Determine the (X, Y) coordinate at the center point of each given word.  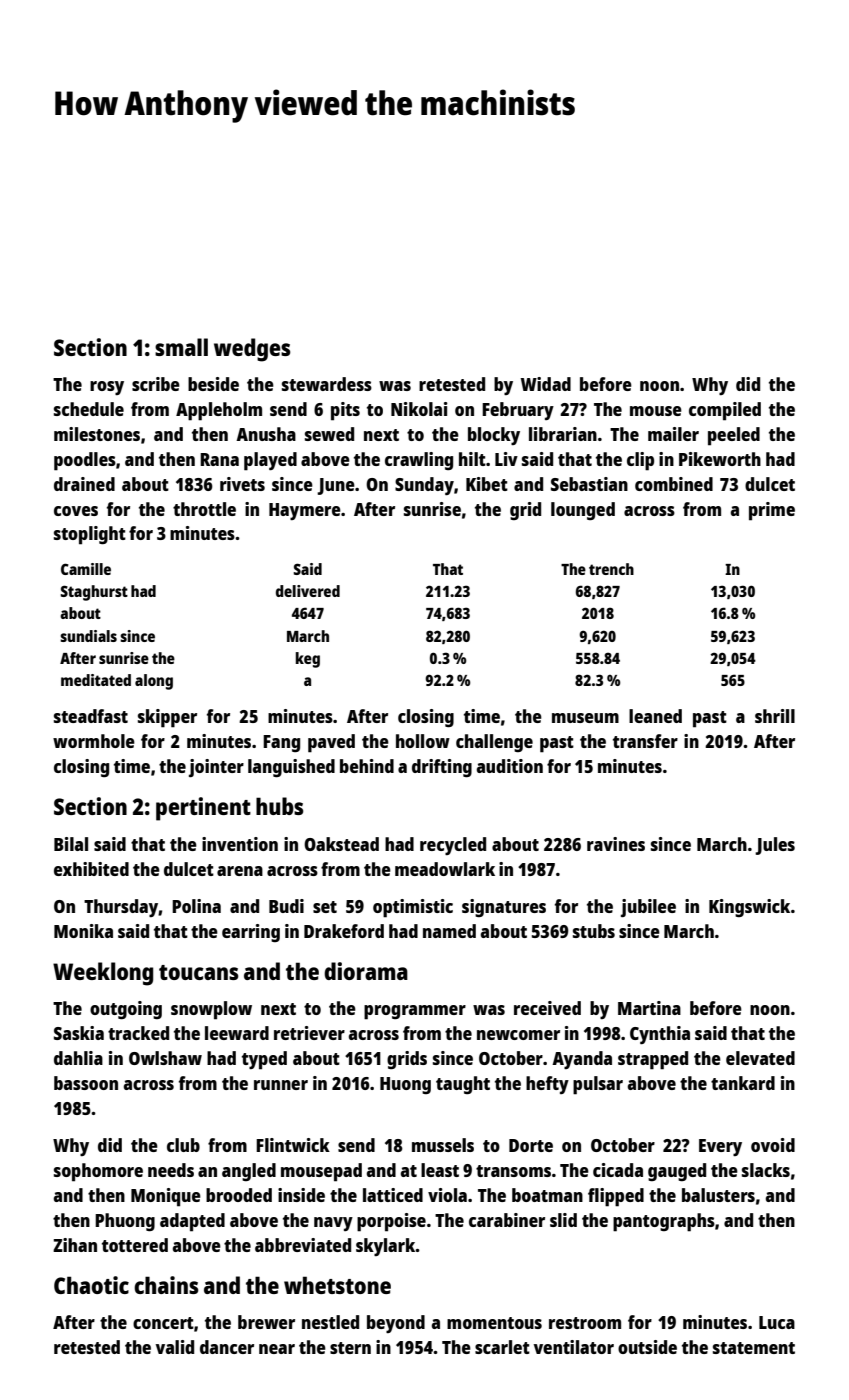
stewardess (327, 384)
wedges (252, 350)
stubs (594, 931)
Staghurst (94, 593)
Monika (83, 931)
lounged (583, 511)
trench (611, 569)
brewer (266, 1322)
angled (249, 1172)
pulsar (598, 1085)
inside (301, 1195)
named (449, 931)
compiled (725, 411)
